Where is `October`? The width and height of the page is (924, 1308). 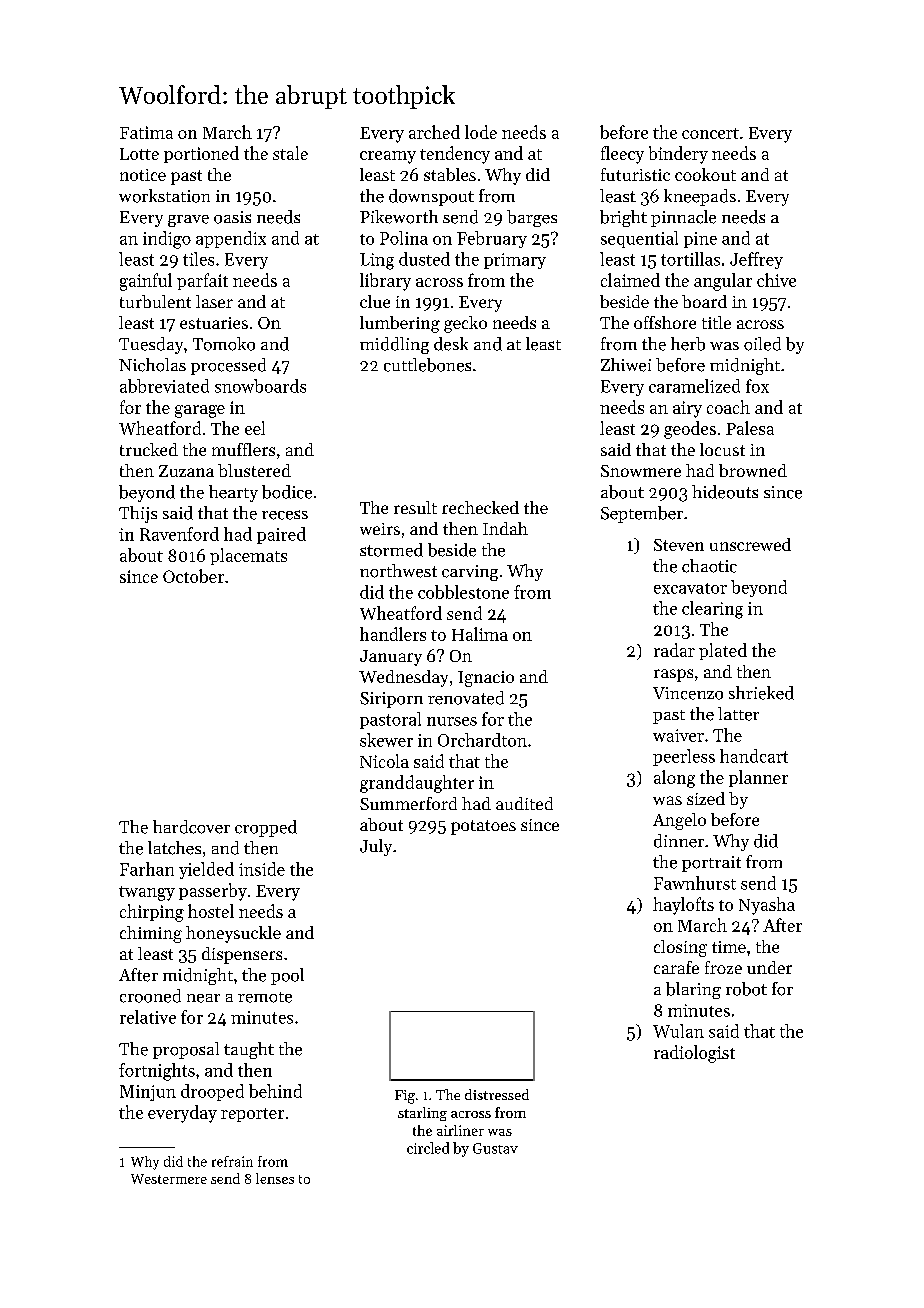 October is located at coordinates (193, 576).
